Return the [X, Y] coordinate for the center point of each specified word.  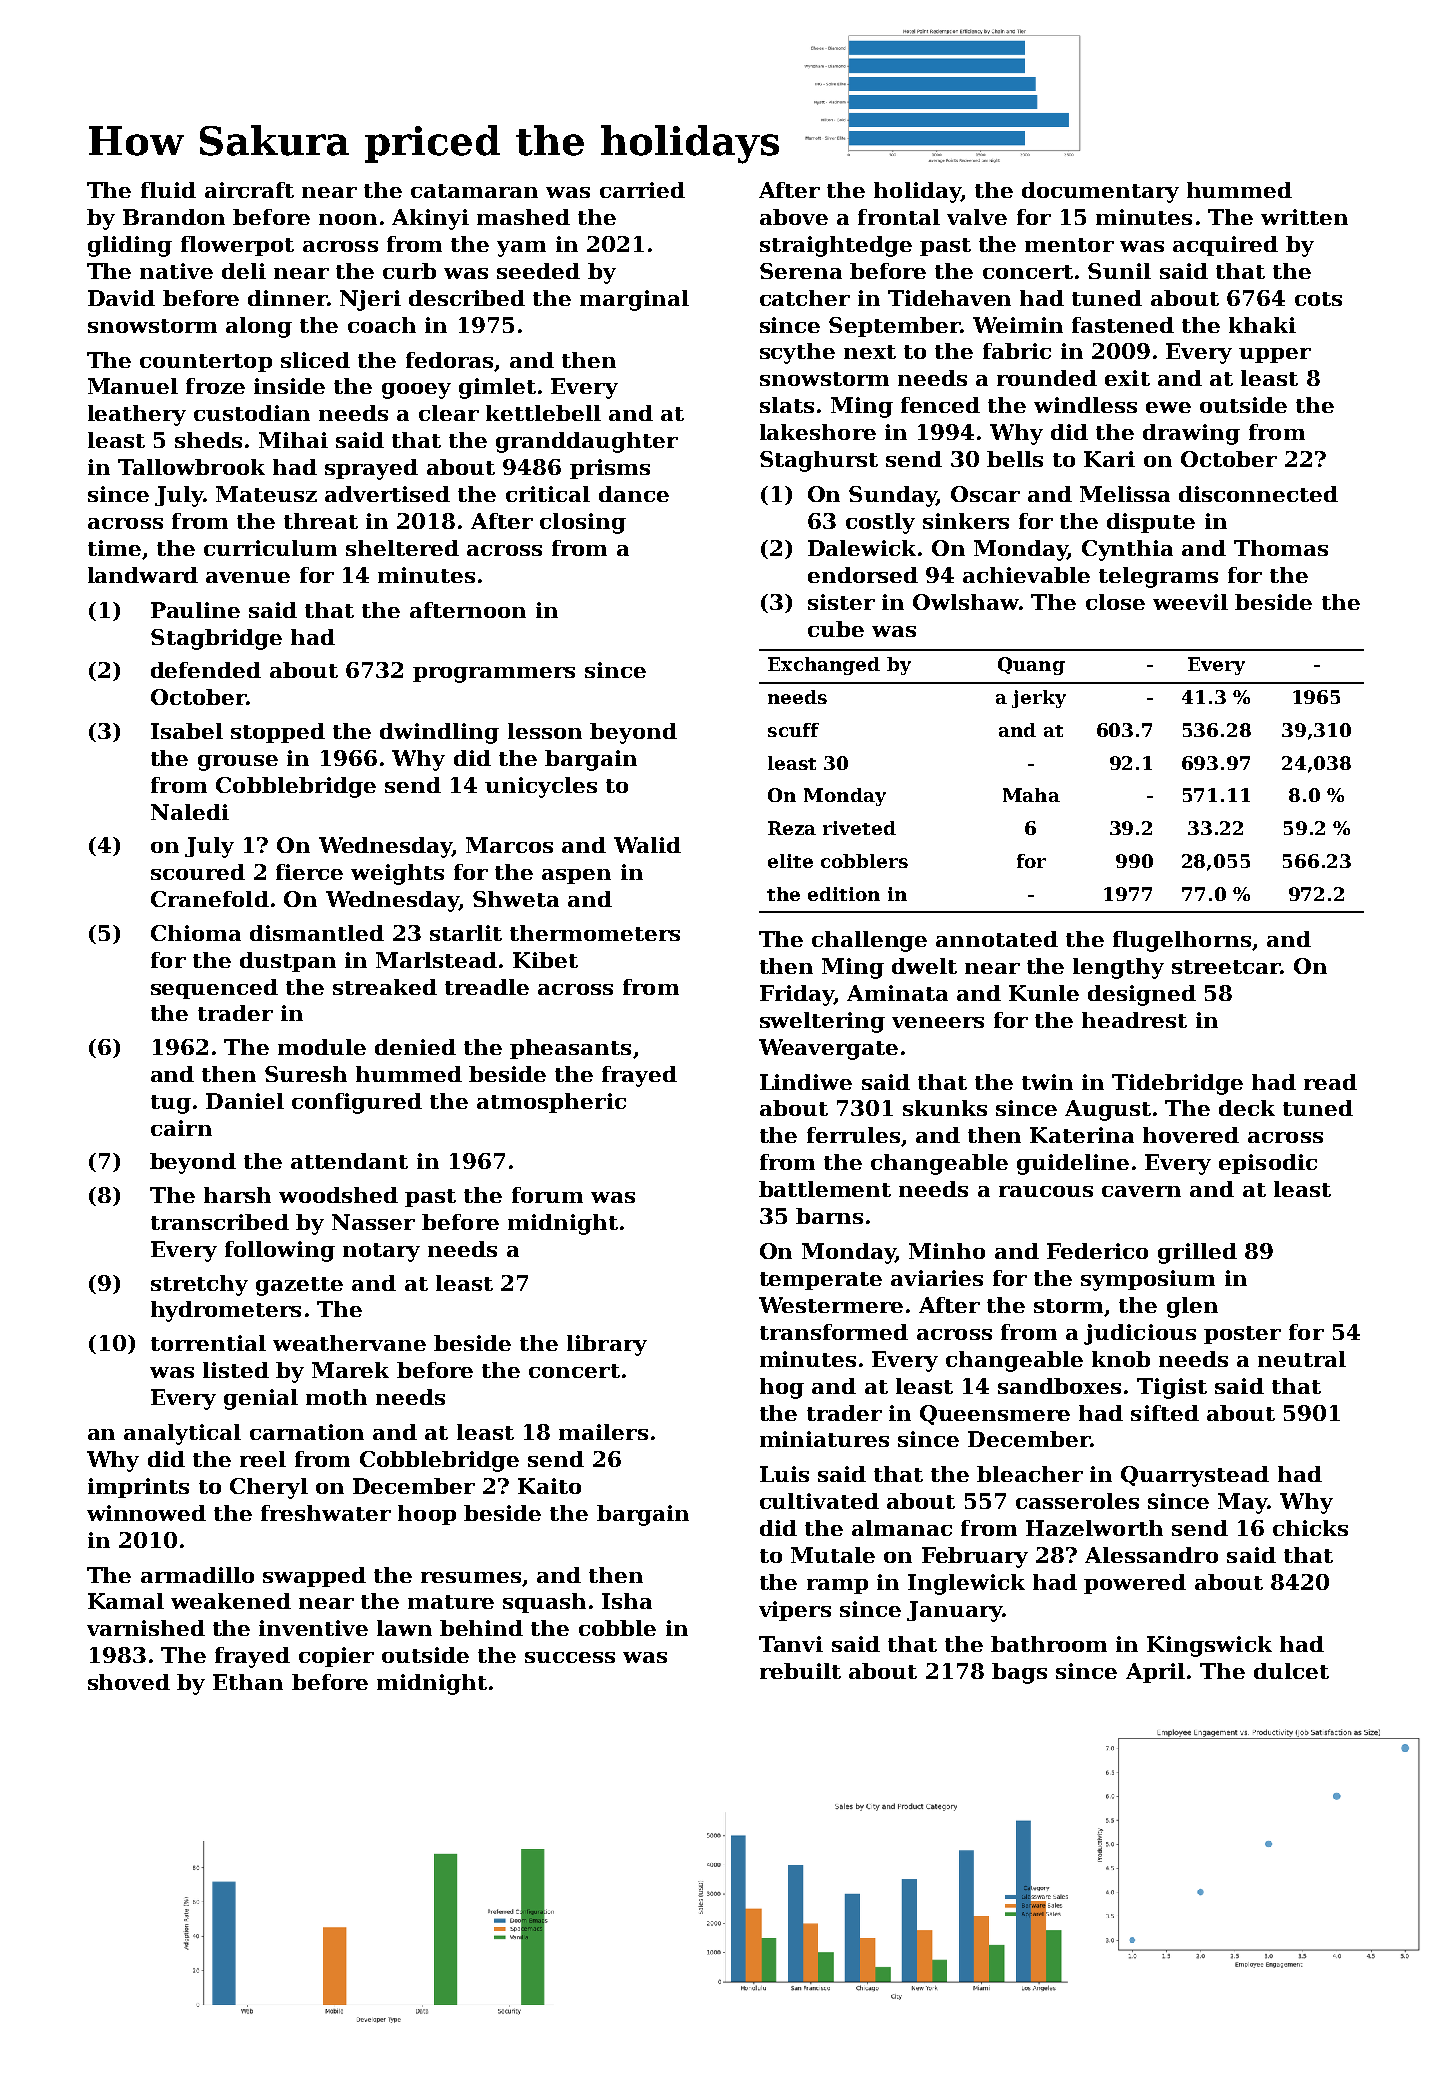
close [1115, 602]
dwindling [439, 733]
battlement [825, 1189]
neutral [1302, 1359]
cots [1318, 299]
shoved [129, 1682]
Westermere [831, 1305]
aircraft [249, 190]
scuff [793, 730]
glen [1192, 1307]
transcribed [220, 1222]
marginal [634, 300]
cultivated [819, 1501]
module [322, 1047]
